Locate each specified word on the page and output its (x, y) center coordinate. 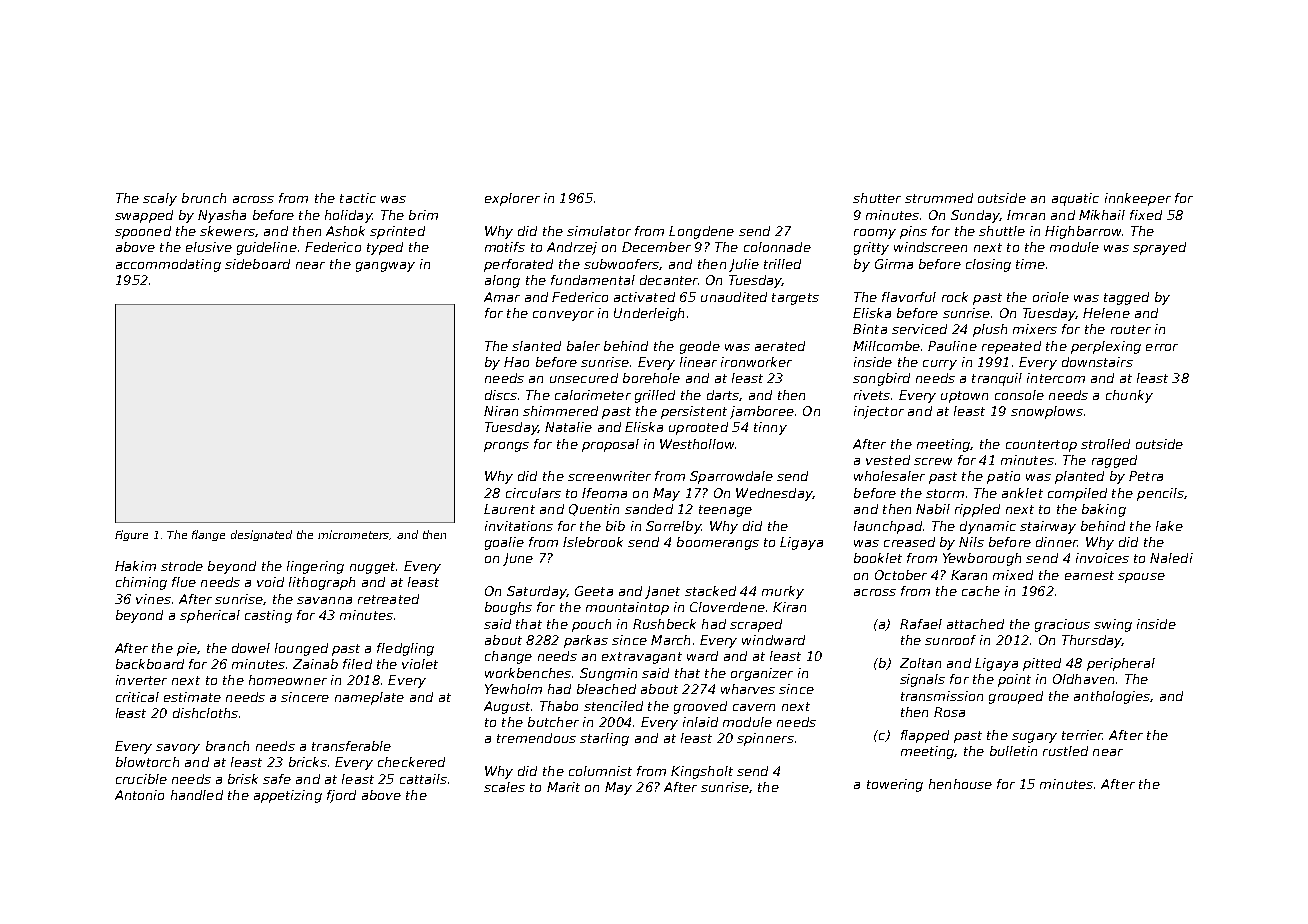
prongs (506, 447)
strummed (939, 198)
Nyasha (222, 216)
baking (1104, 510)
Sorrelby (673, 527)
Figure (131, 535)
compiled (1077, 494)
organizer (762, 674)
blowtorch (147, 762)
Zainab (315, 664)
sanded (649, 509)
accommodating (168, 265)
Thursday (1092, 641)
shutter (877, 198)
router (1131, 329)
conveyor (563, 316)
